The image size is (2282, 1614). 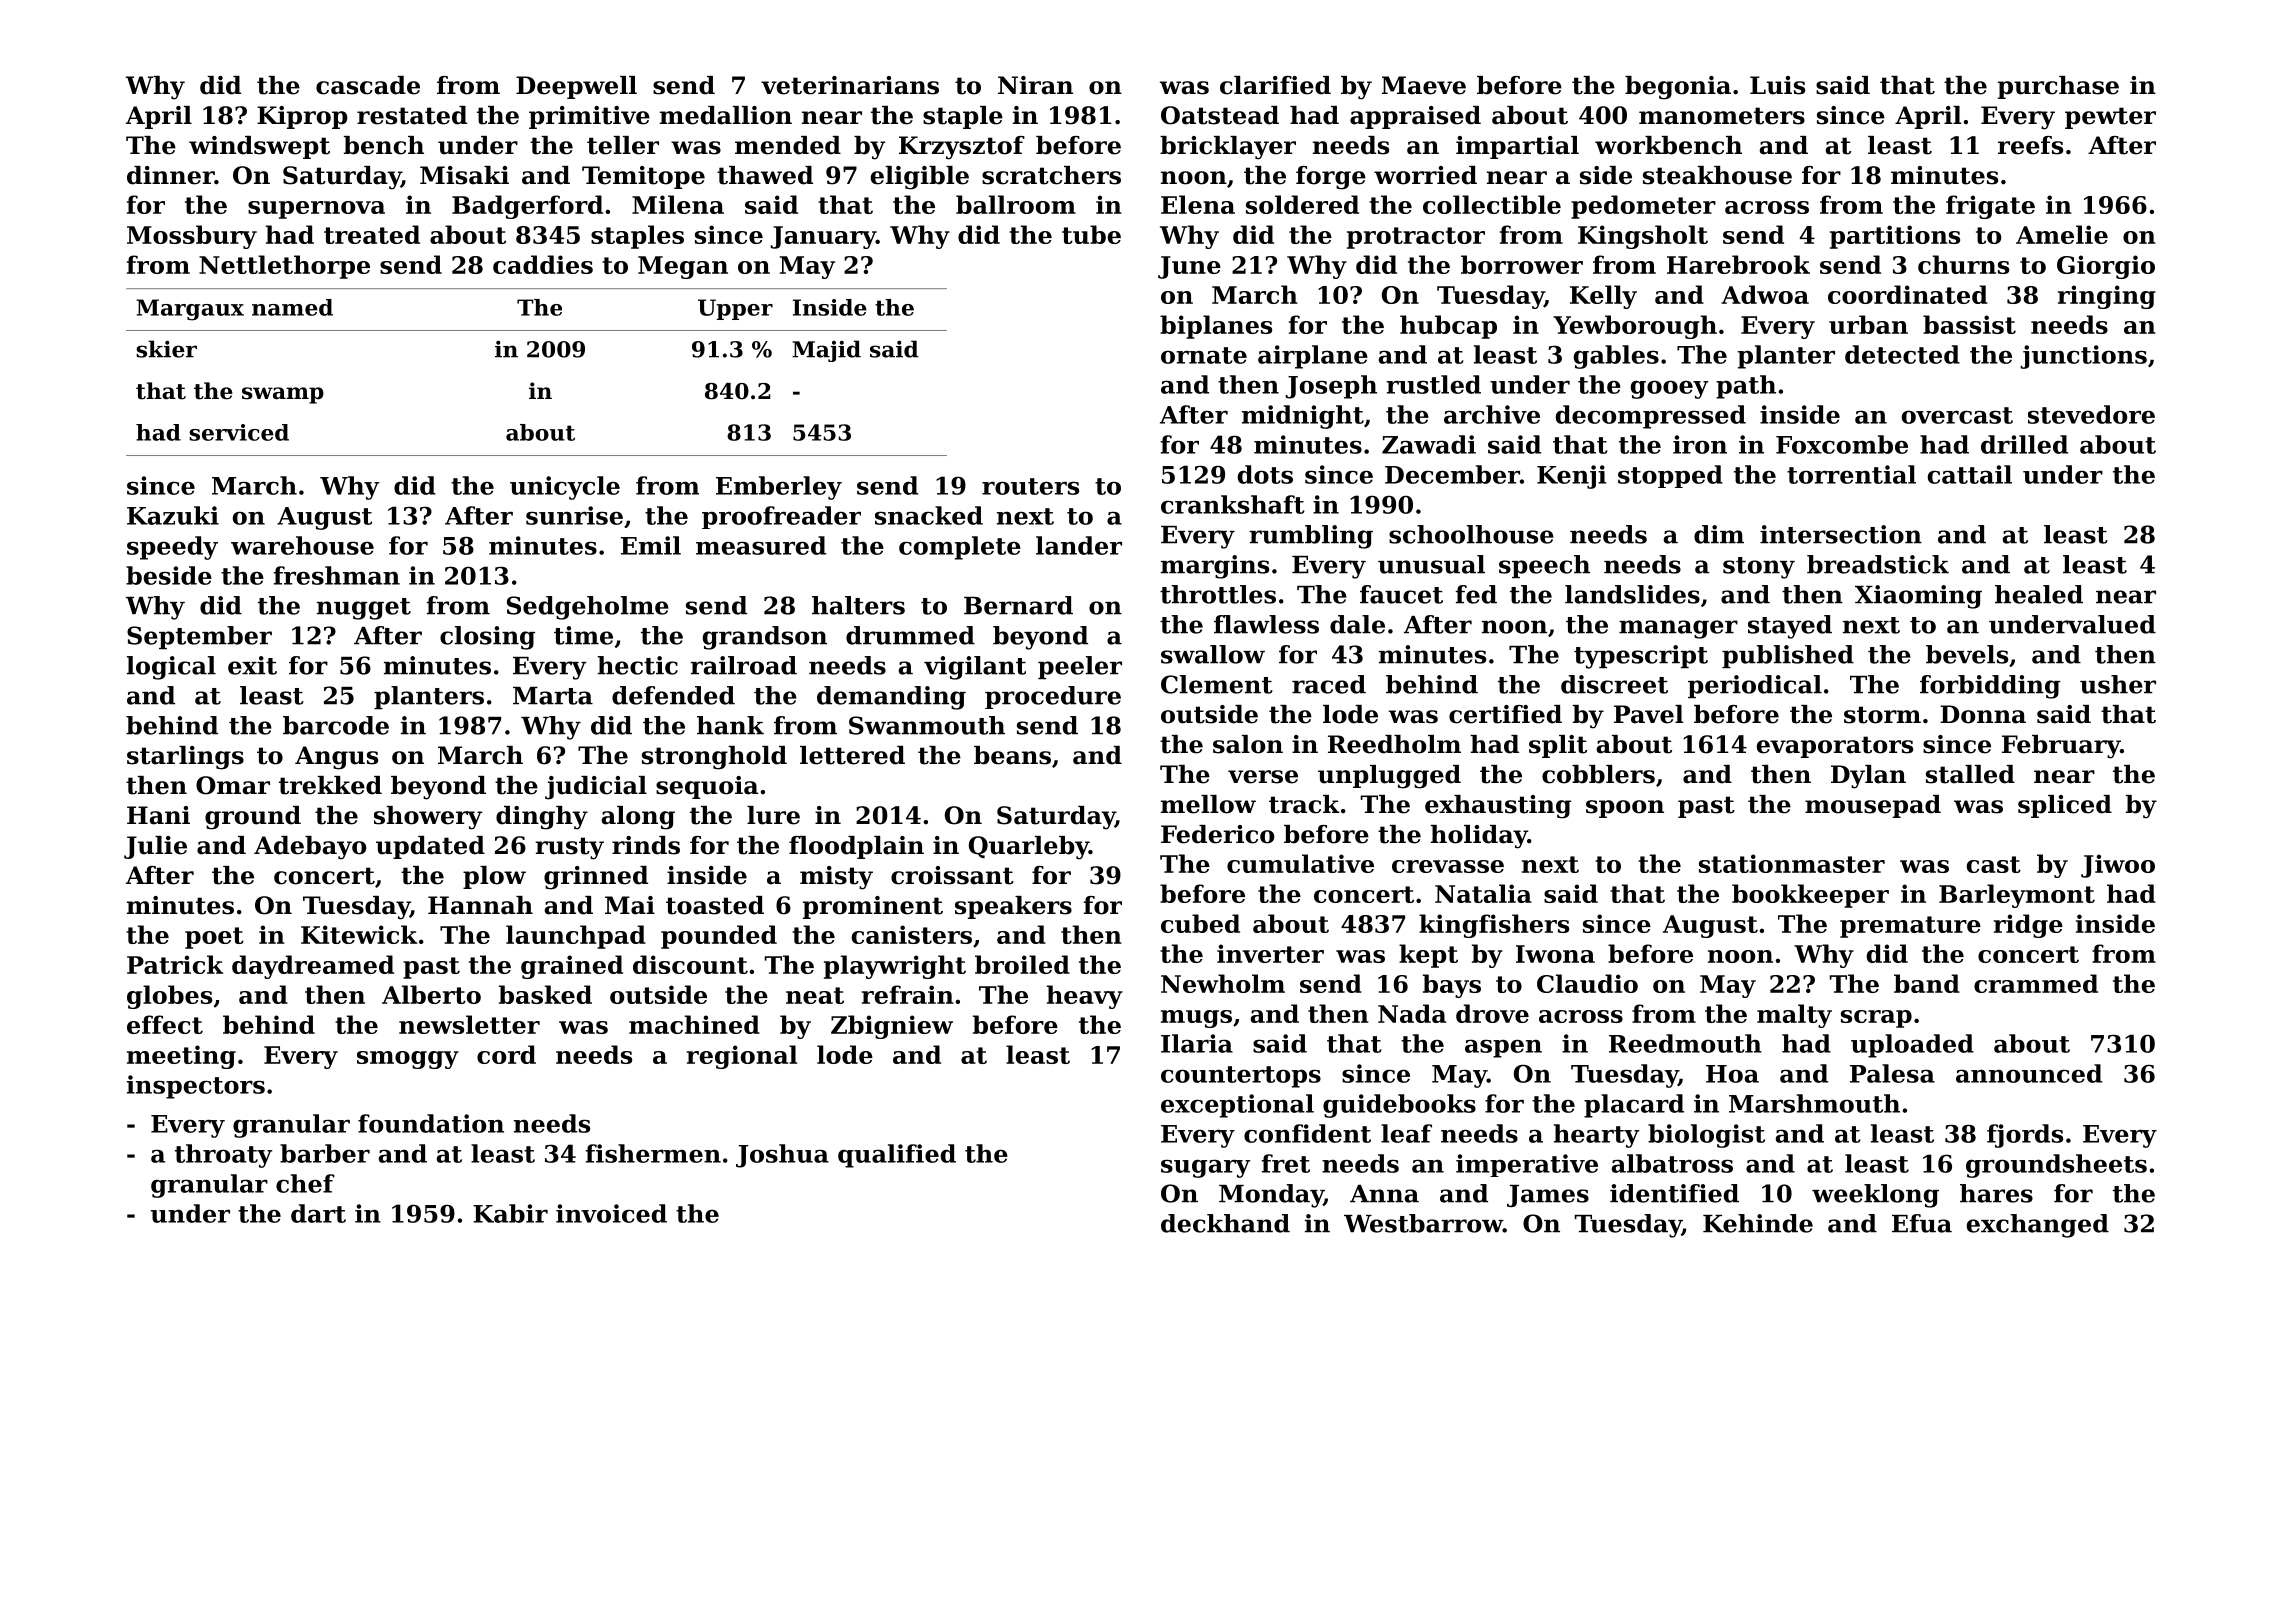 I want to click on detected, so click(x=1902, y=354).
